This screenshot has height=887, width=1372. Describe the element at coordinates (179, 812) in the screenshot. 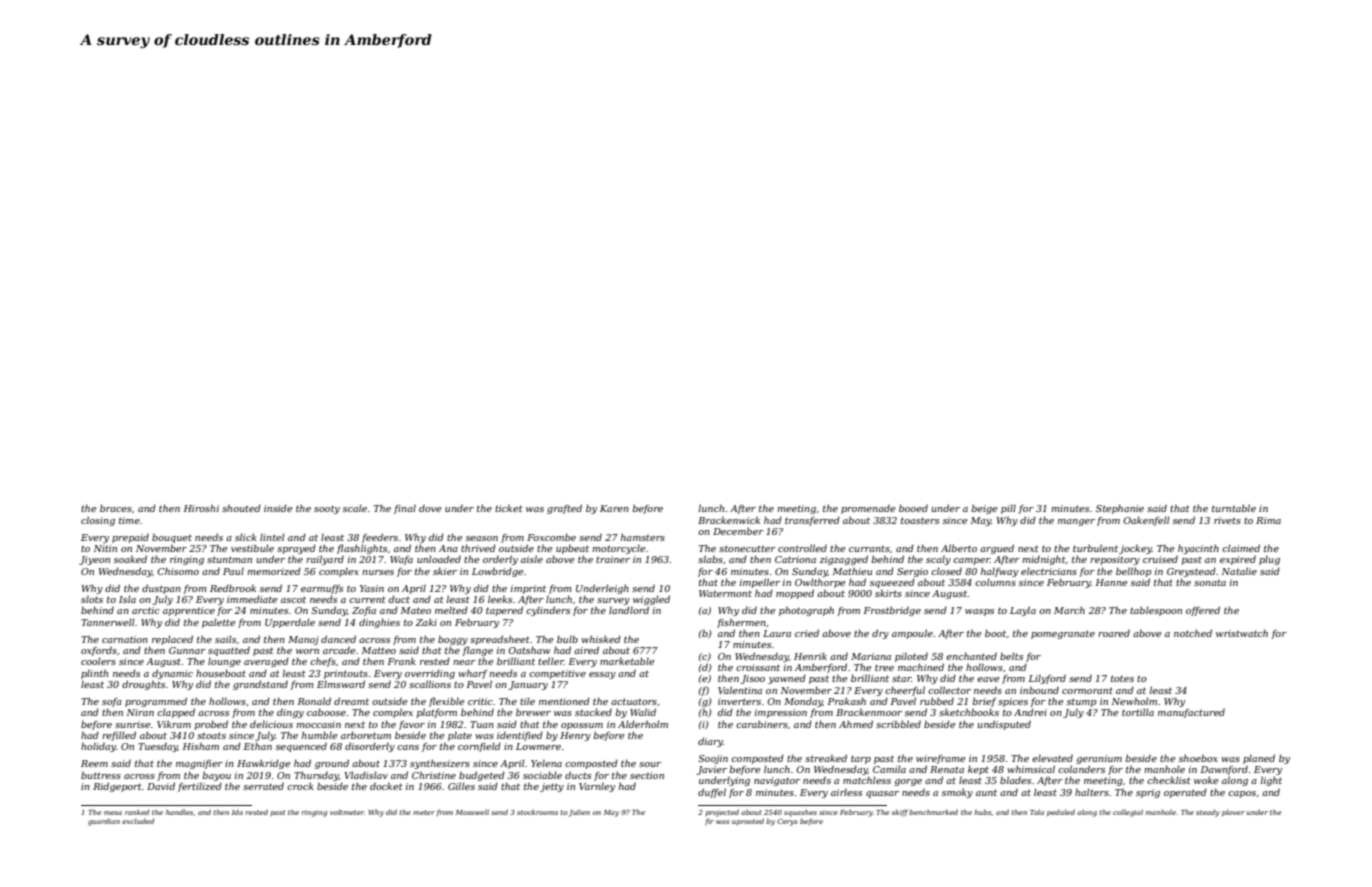

I see `handles` at that location.
